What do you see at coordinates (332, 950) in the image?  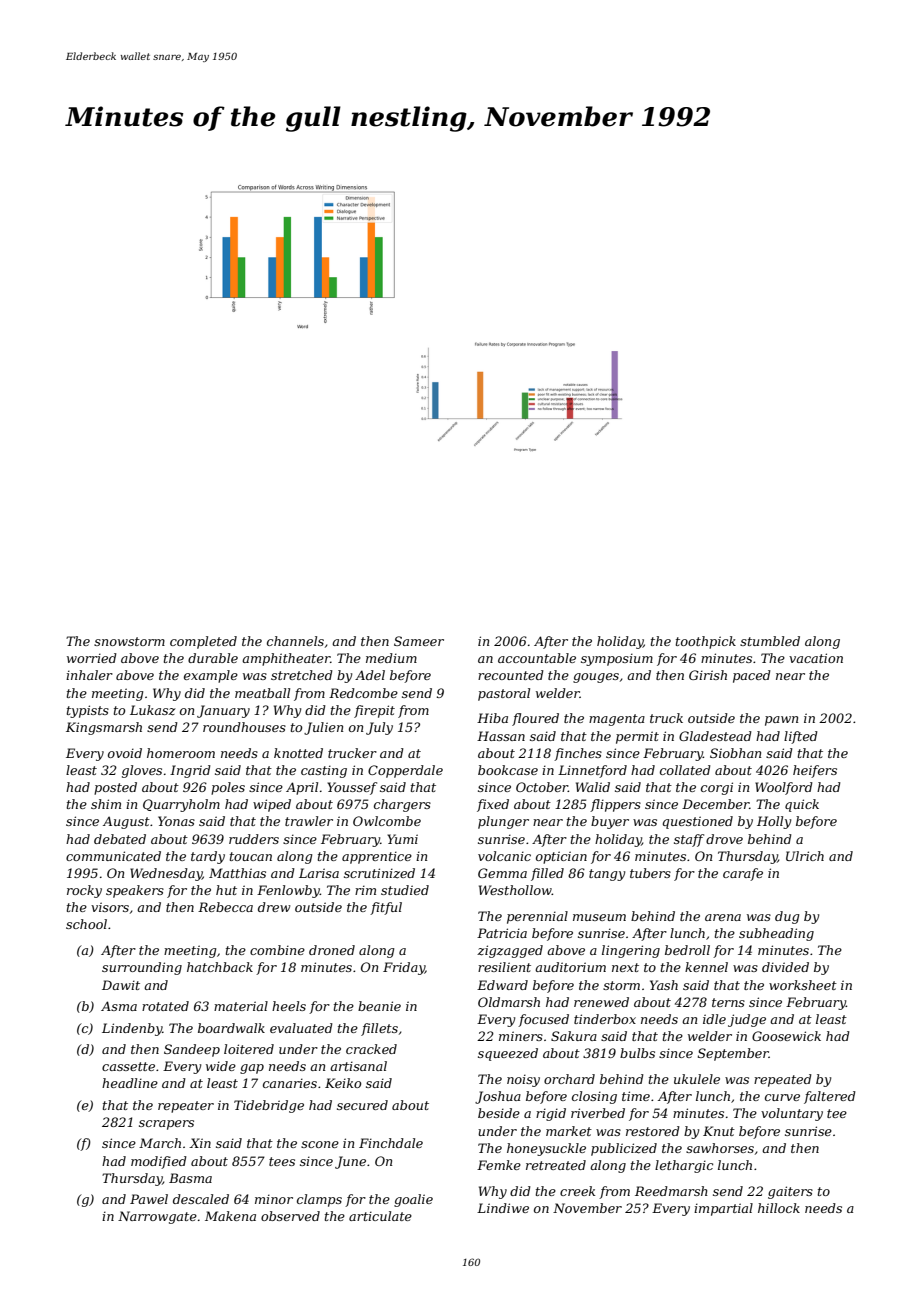 I see `droned` at bounding box center [332, 950].
